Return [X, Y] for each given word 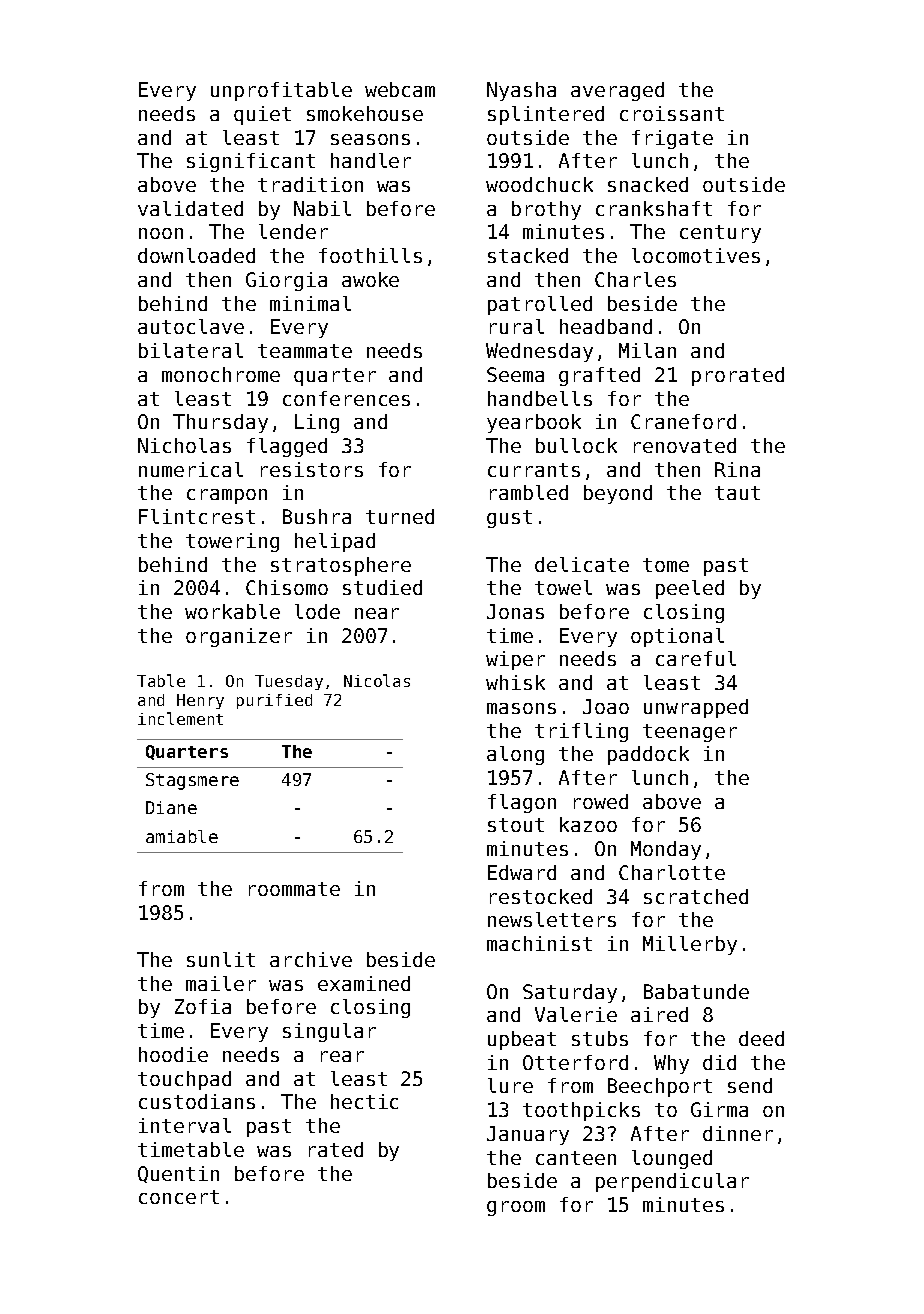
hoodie [173, 1054]
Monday [666, 850]
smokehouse [365, 113]
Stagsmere [192, 781]
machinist [539, 943]
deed [761, 1038]
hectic [364, 1101]
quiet [262, 115]
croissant [672, 113]
